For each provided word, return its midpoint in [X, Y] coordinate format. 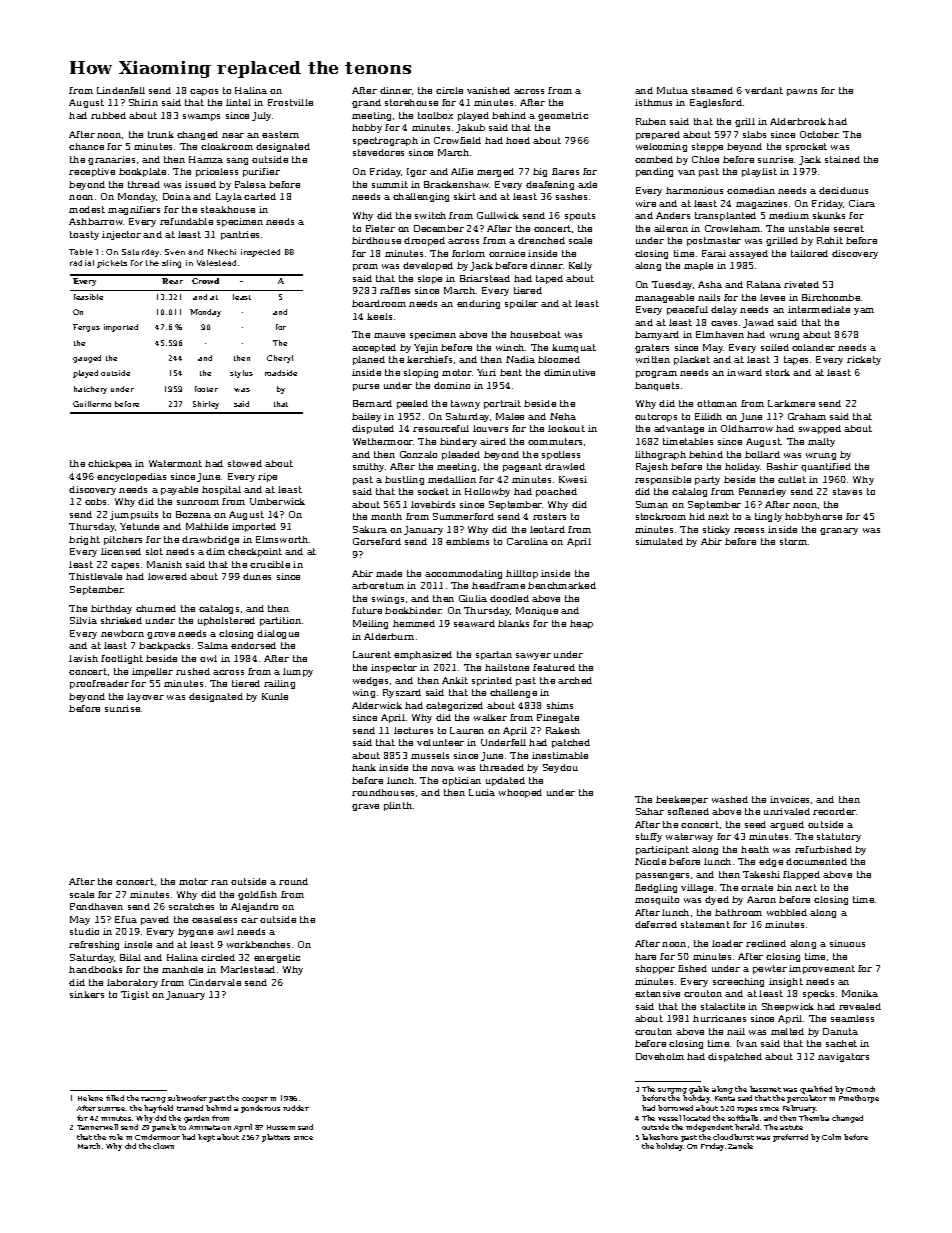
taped [549, 279]
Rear [172, 281]
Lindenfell [121, 90]
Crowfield [457, 140]
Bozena [193, 514]
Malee [510, 416]
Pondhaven [96, 906]
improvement [822, 969]
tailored [809, 253]
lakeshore [660, 1137]
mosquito [657, 900]
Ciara [862, 203]
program [656, 374]
